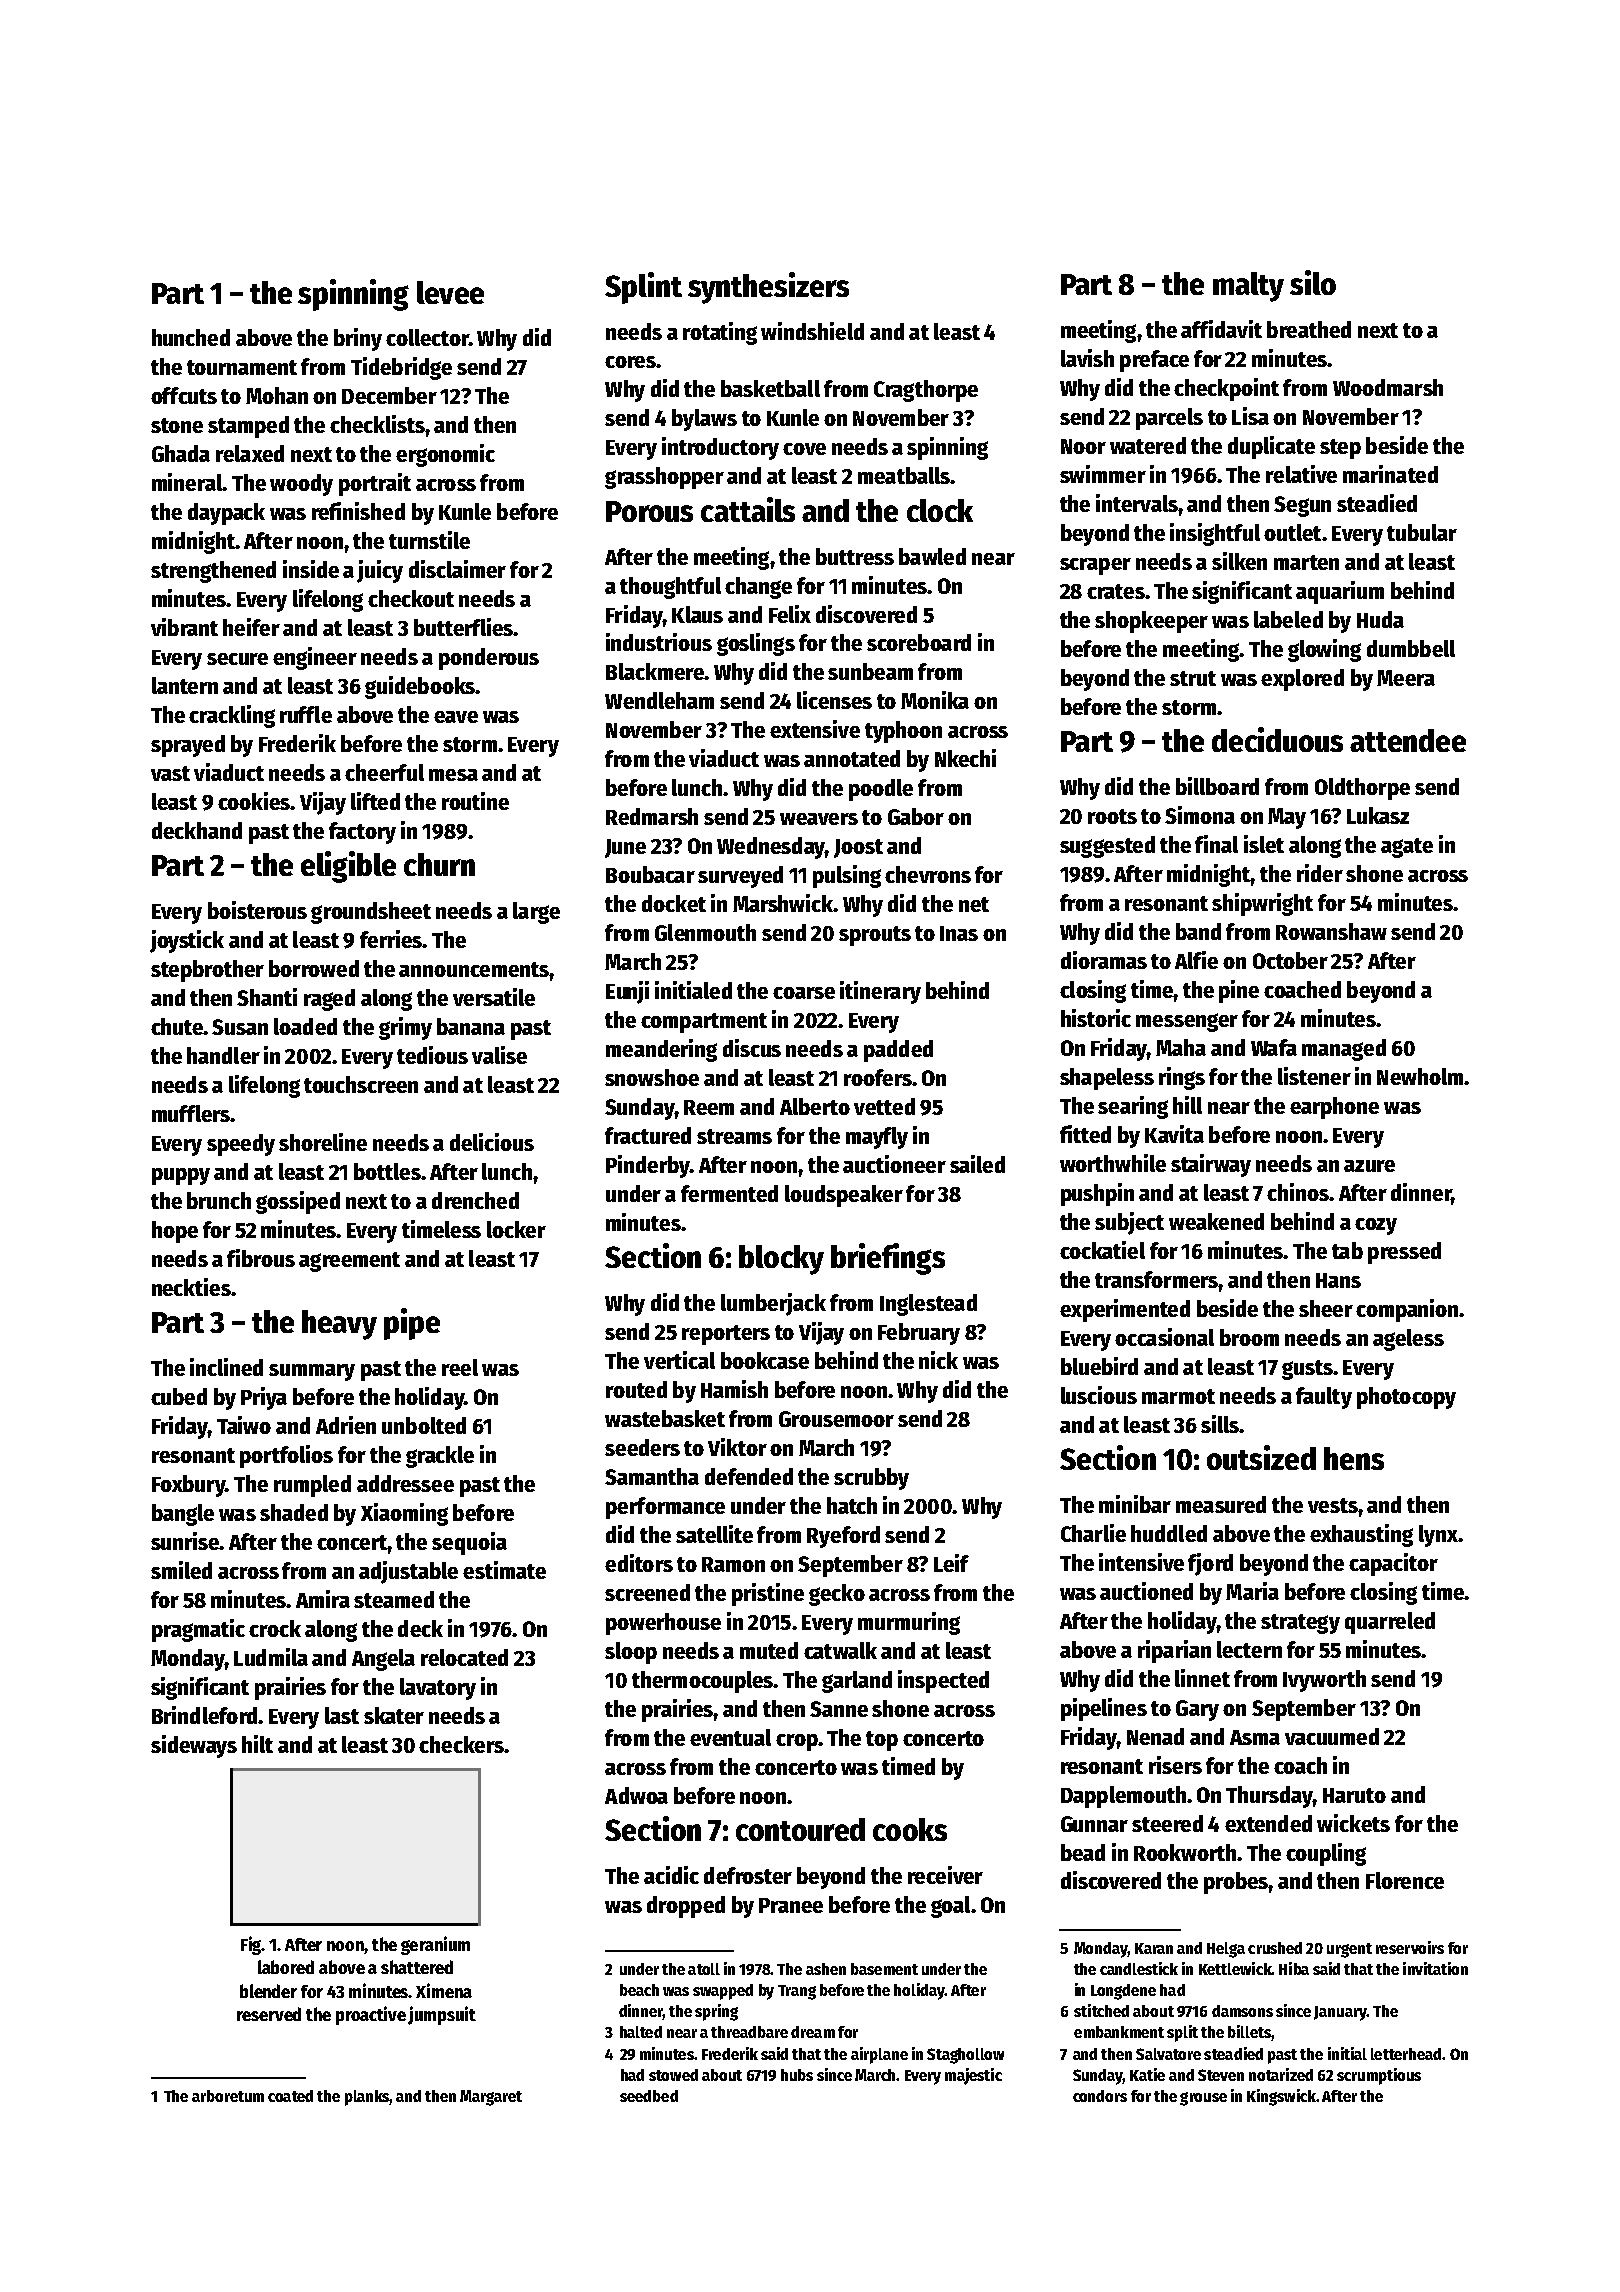 The image size is (1620, 2292). What do you see at coordinates (1175, 1765) in the screenshot?
I see `risers` at bounding box center [1175, 1765].
